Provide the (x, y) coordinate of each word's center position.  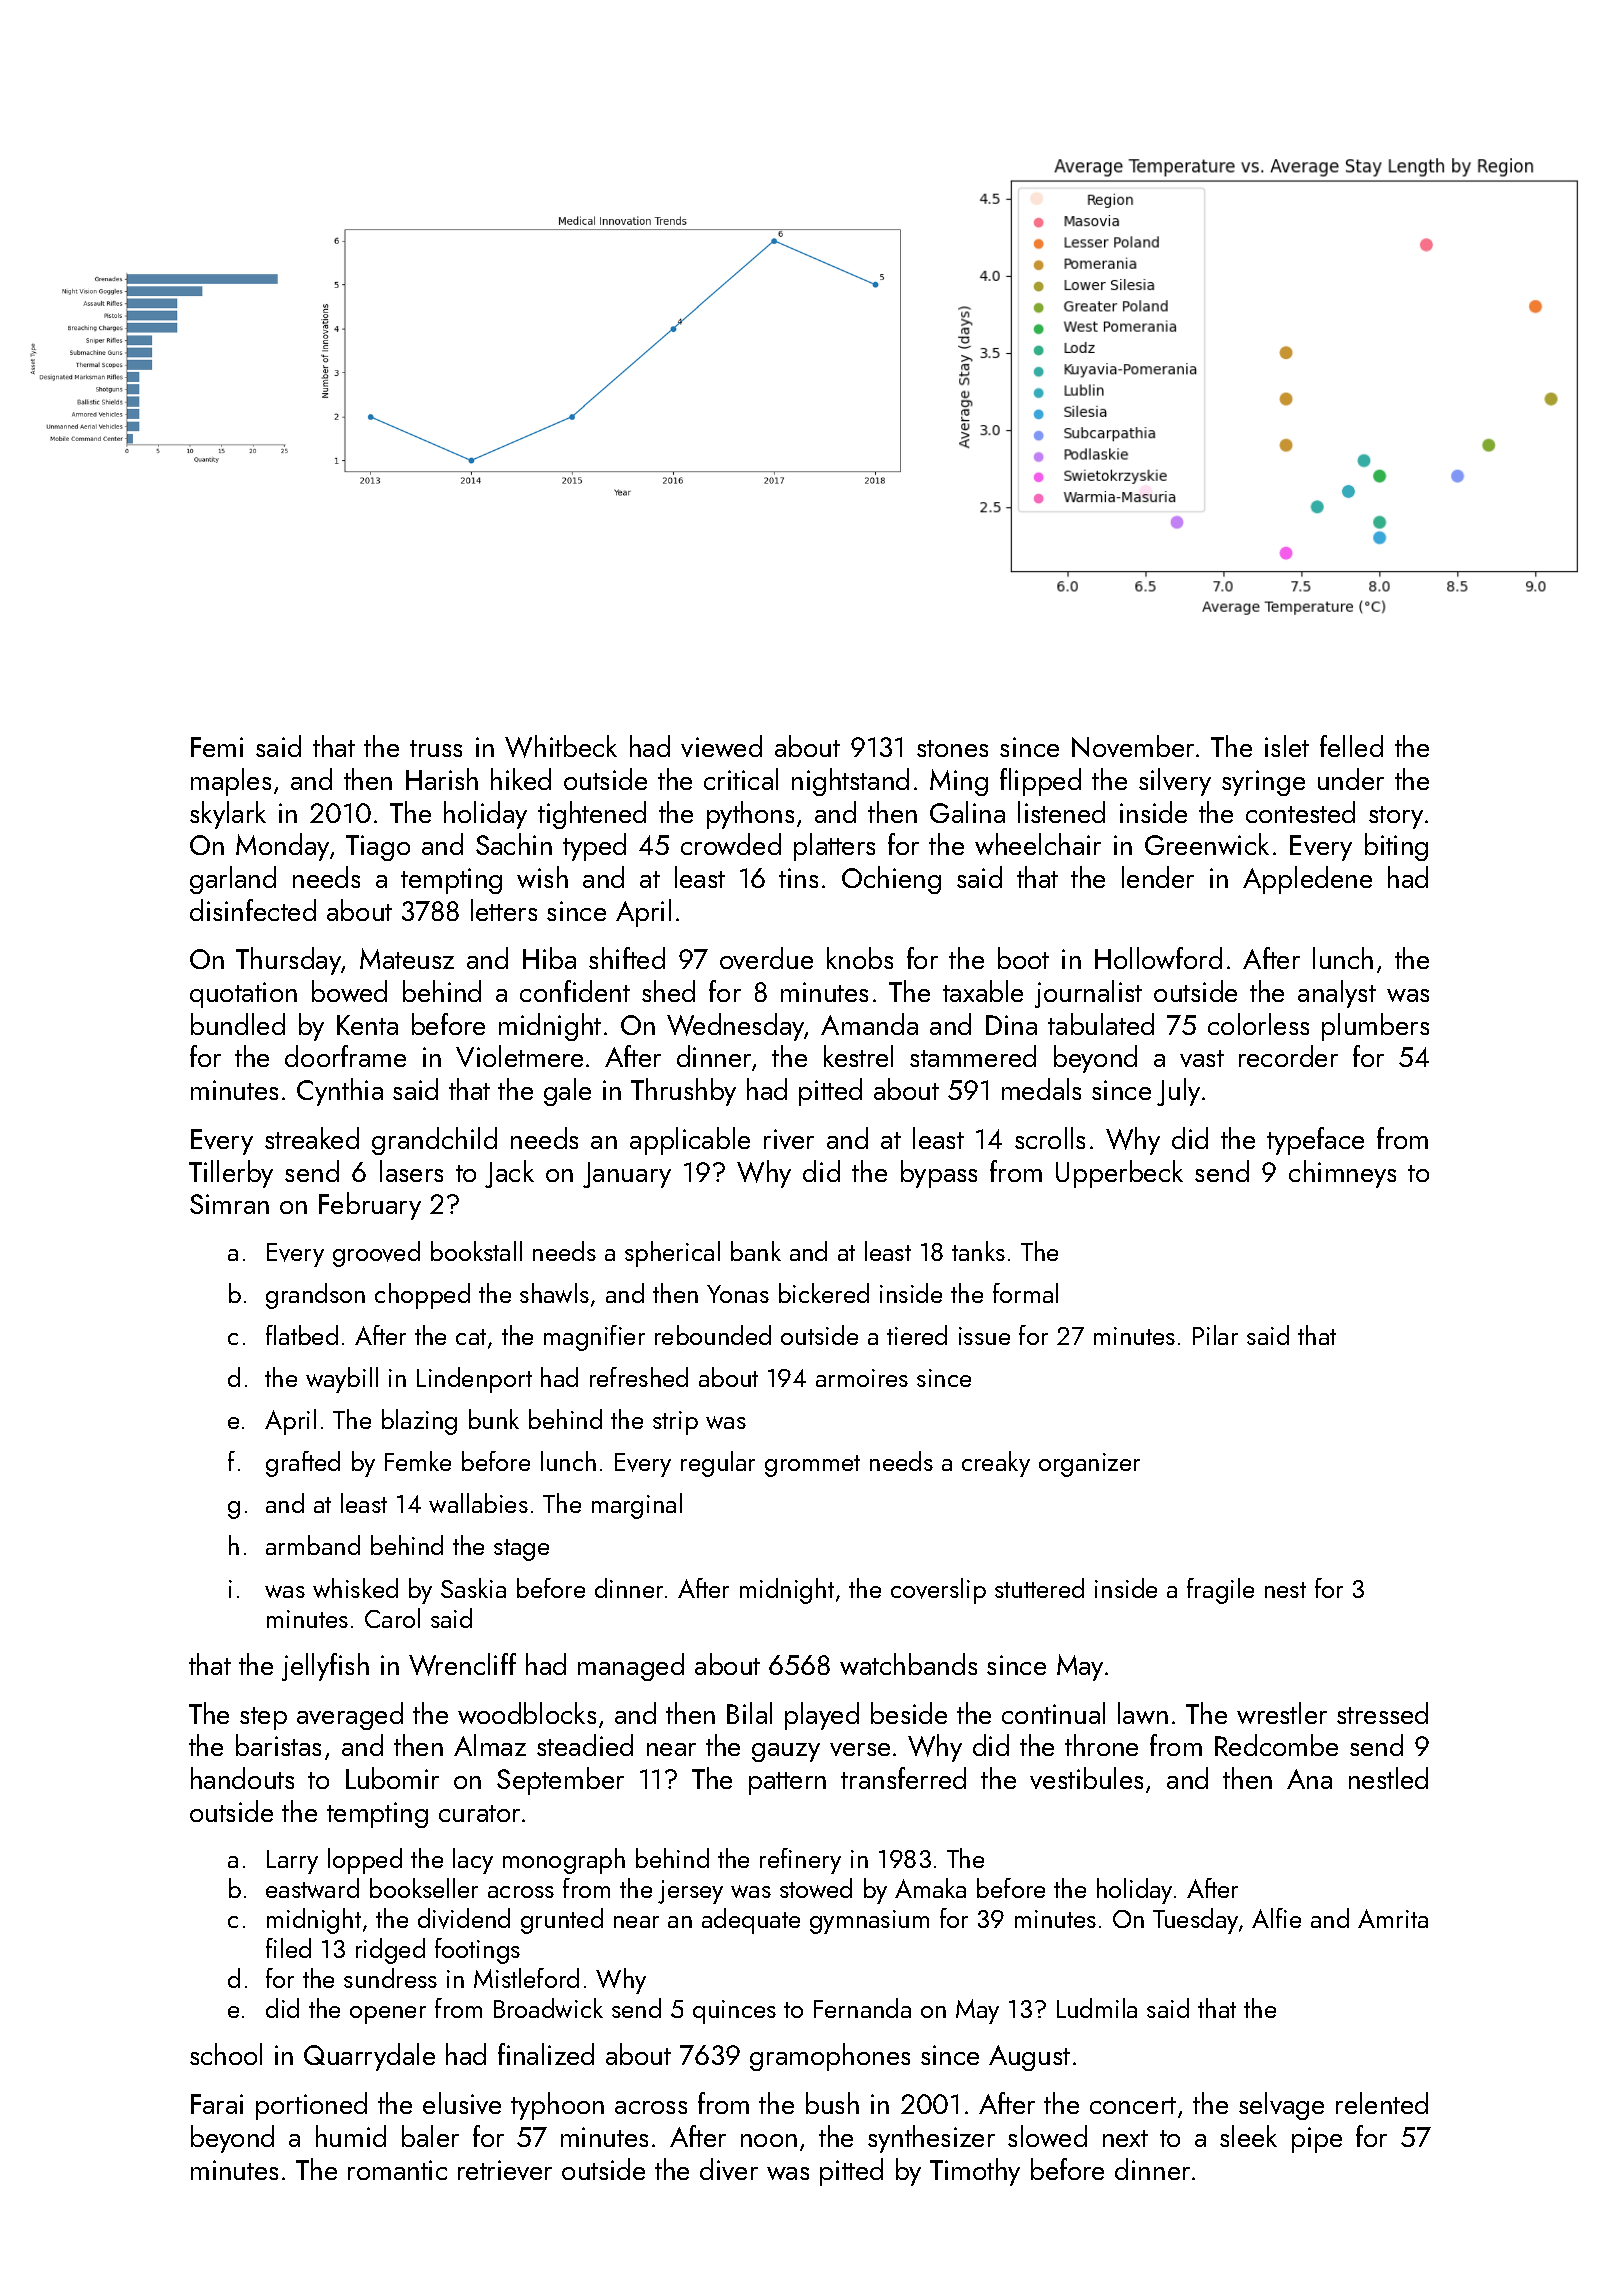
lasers (411, 1171)
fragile (1220, 1591)
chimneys (1342, 1174)
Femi (217, 747)
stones (952, 748)
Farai (217, 2104)
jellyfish (325, 1667)
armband (313, 1545)
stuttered (1039, 1588)
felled (1351, 746)
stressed (1382, 1713)
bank (756, 1251)
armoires (862, 1378)
